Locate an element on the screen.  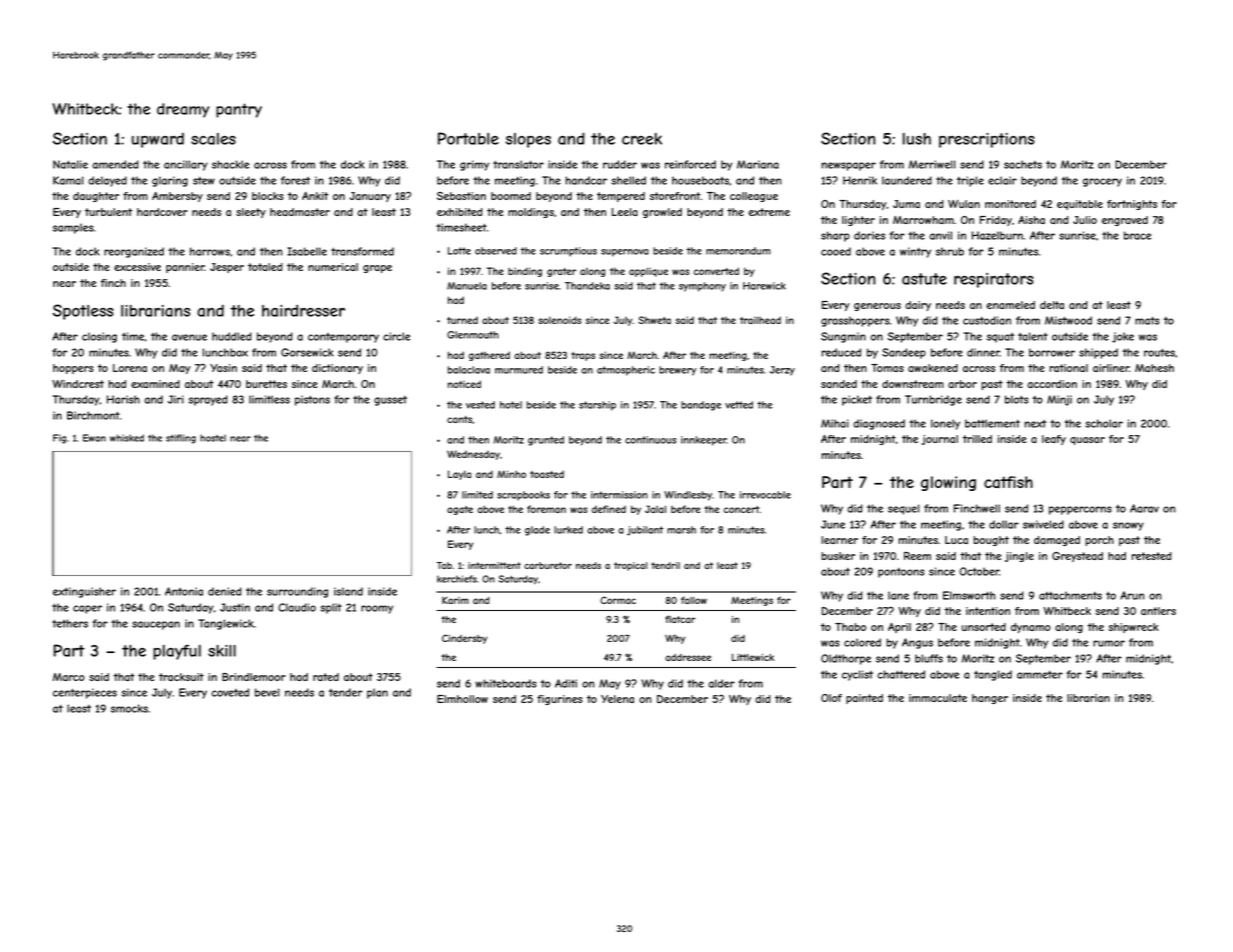
hanger is located at coordinates (990, 699).
